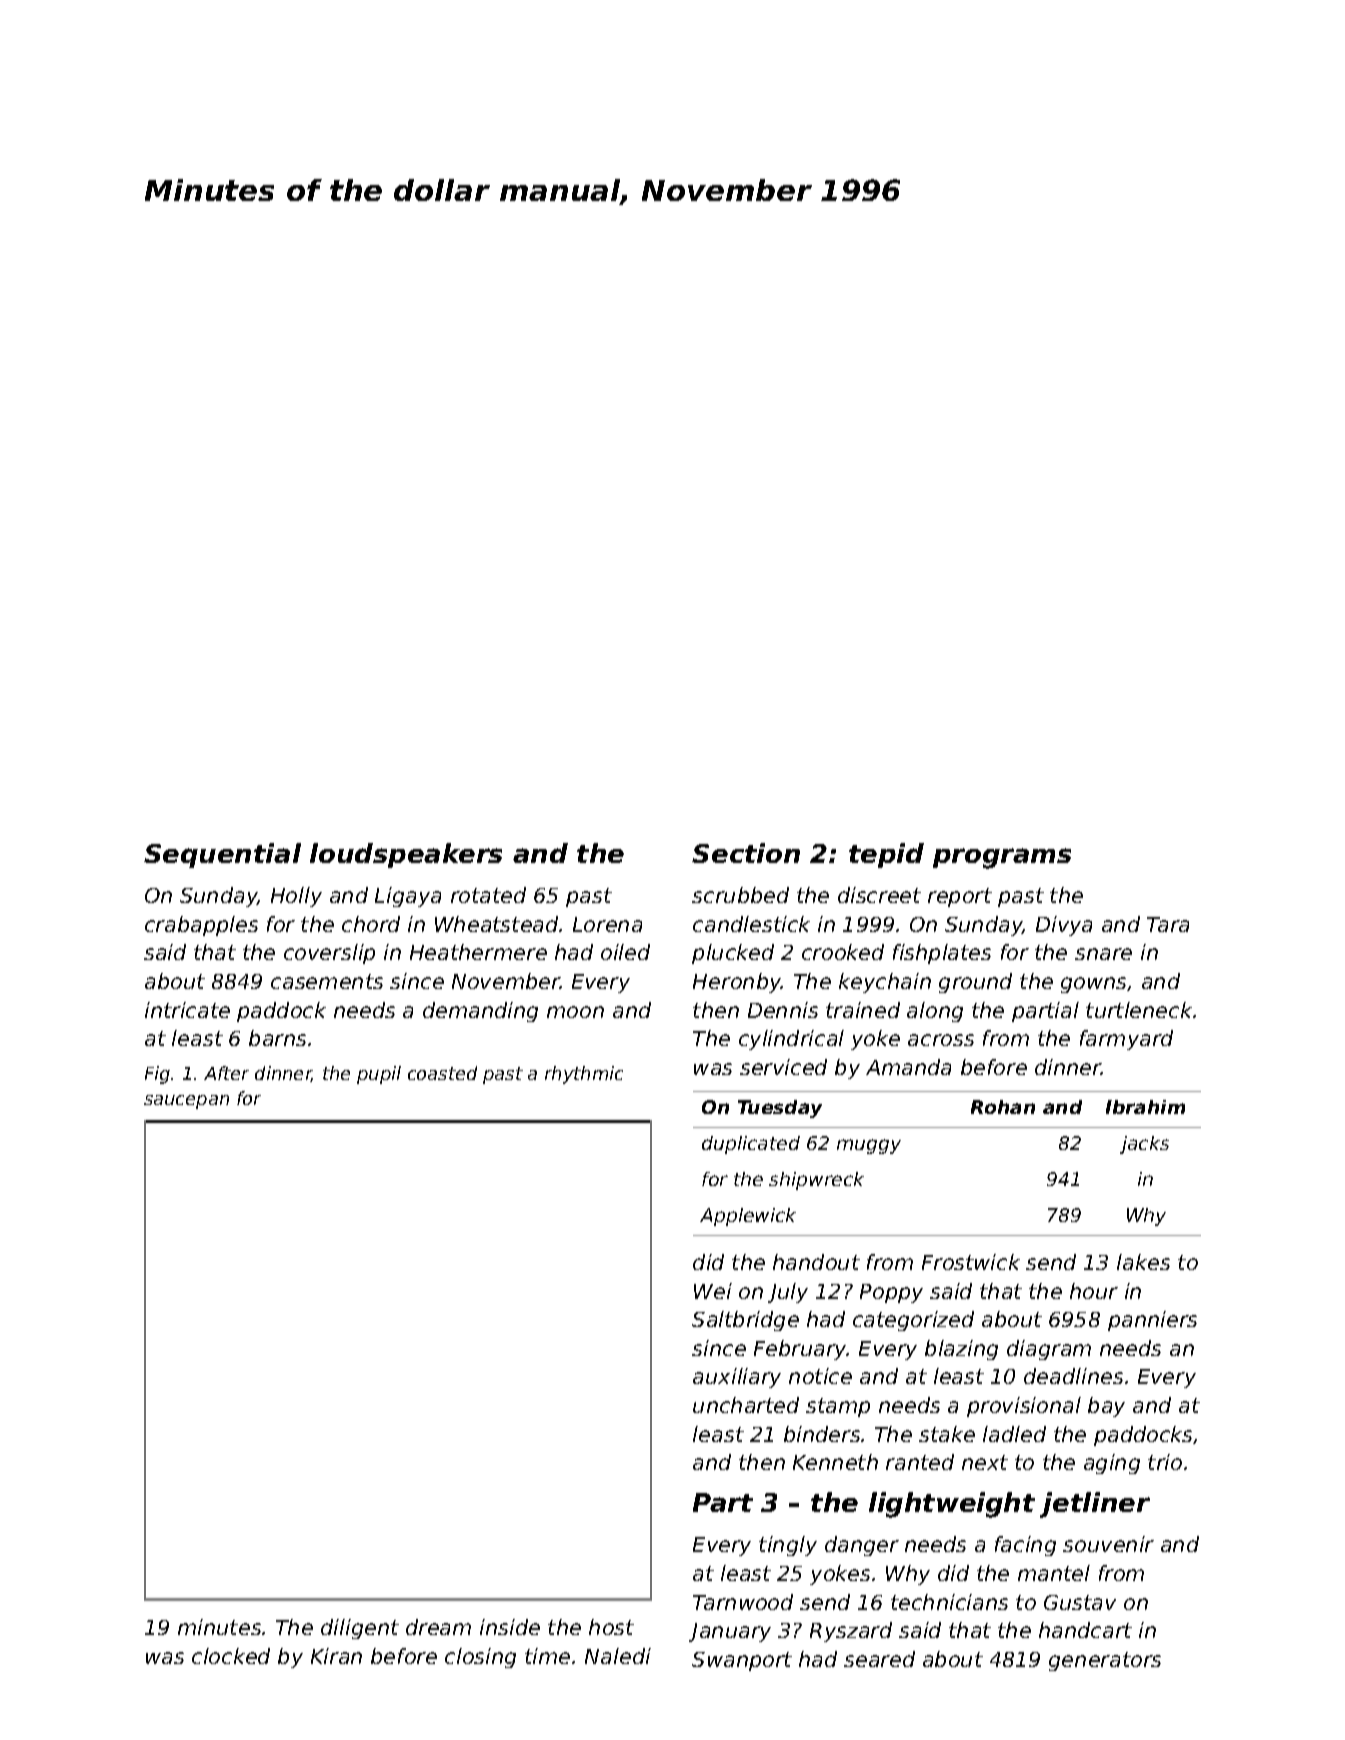 Image resolution: width=1345 pixels, height=1740 pixels. What do you see at coordinates (438, 1627) in the screenshot?
I see `dream` at bounding box center [438, 1627].
